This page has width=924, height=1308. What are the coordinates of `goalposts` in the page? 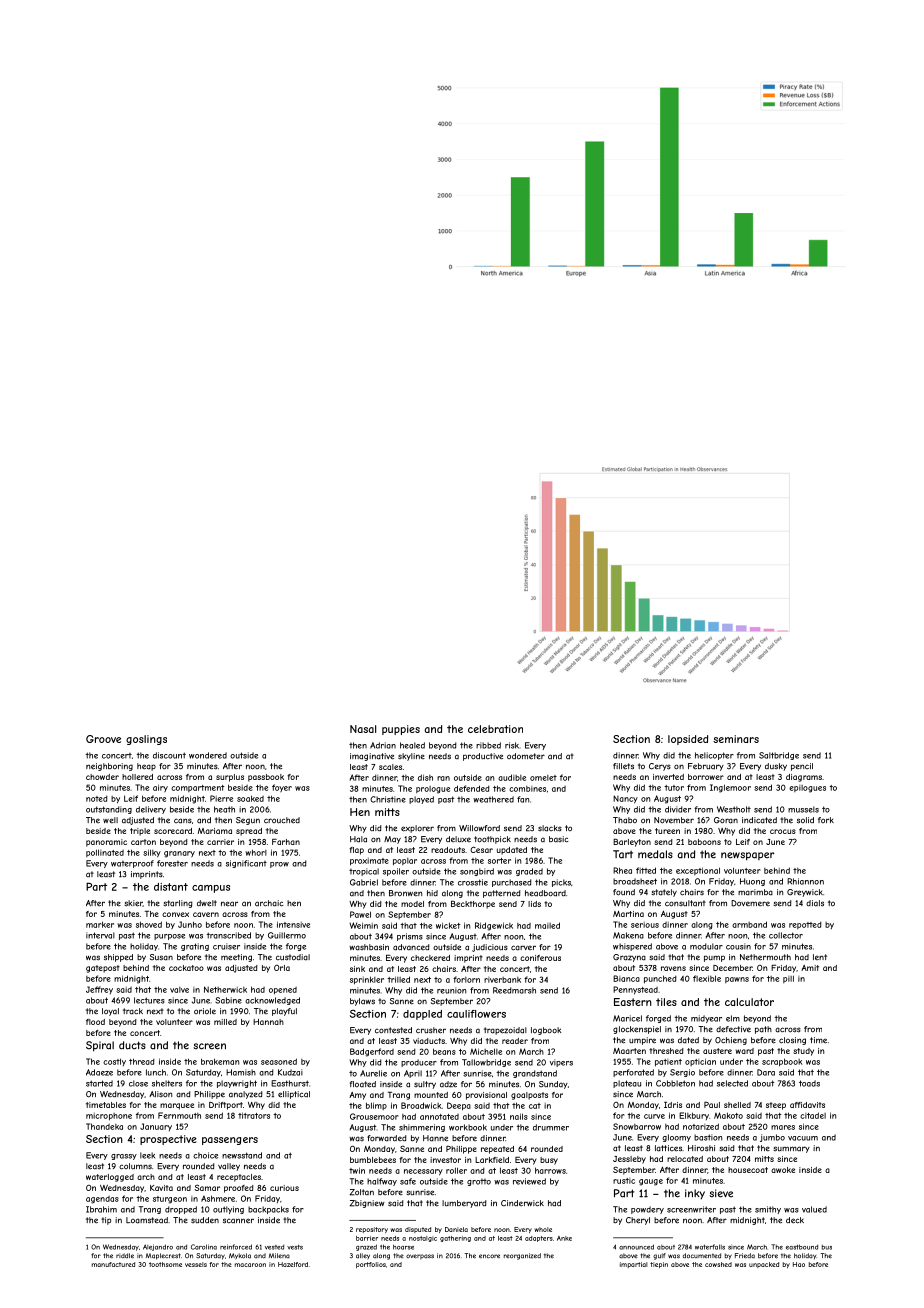 It's located at (529, 1096).
